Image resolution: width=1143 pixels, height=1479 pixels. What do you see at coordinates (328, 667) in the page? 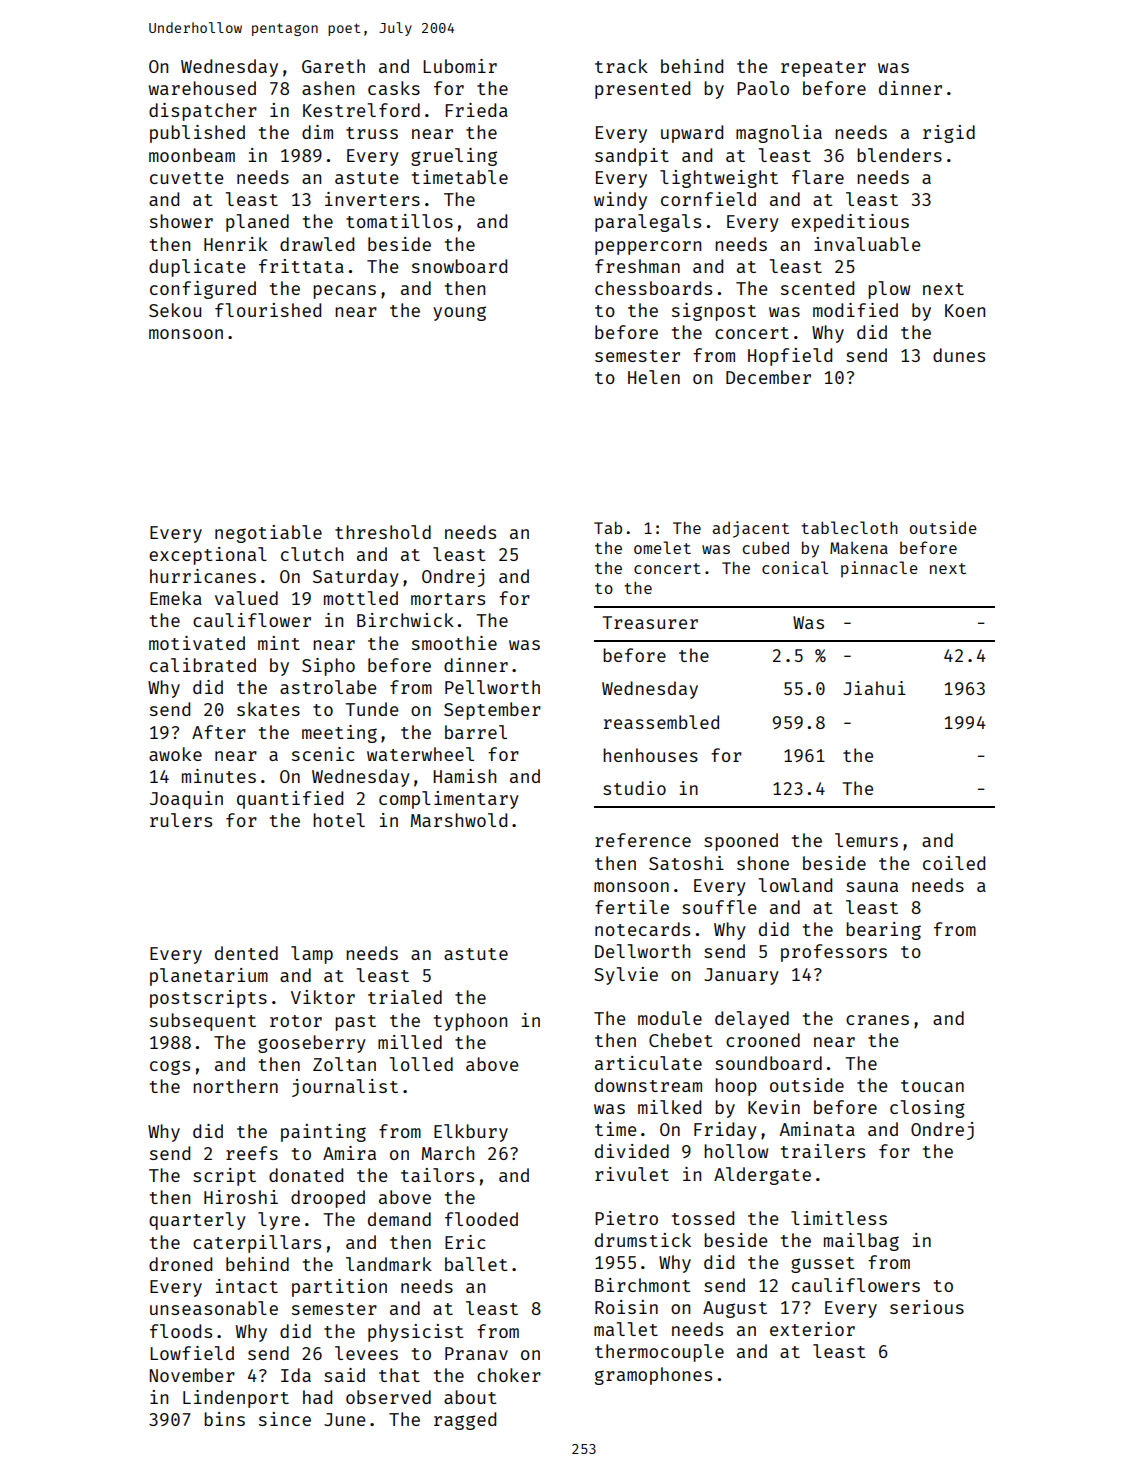
I see `Sipho` at bounding box center [328, 667].
